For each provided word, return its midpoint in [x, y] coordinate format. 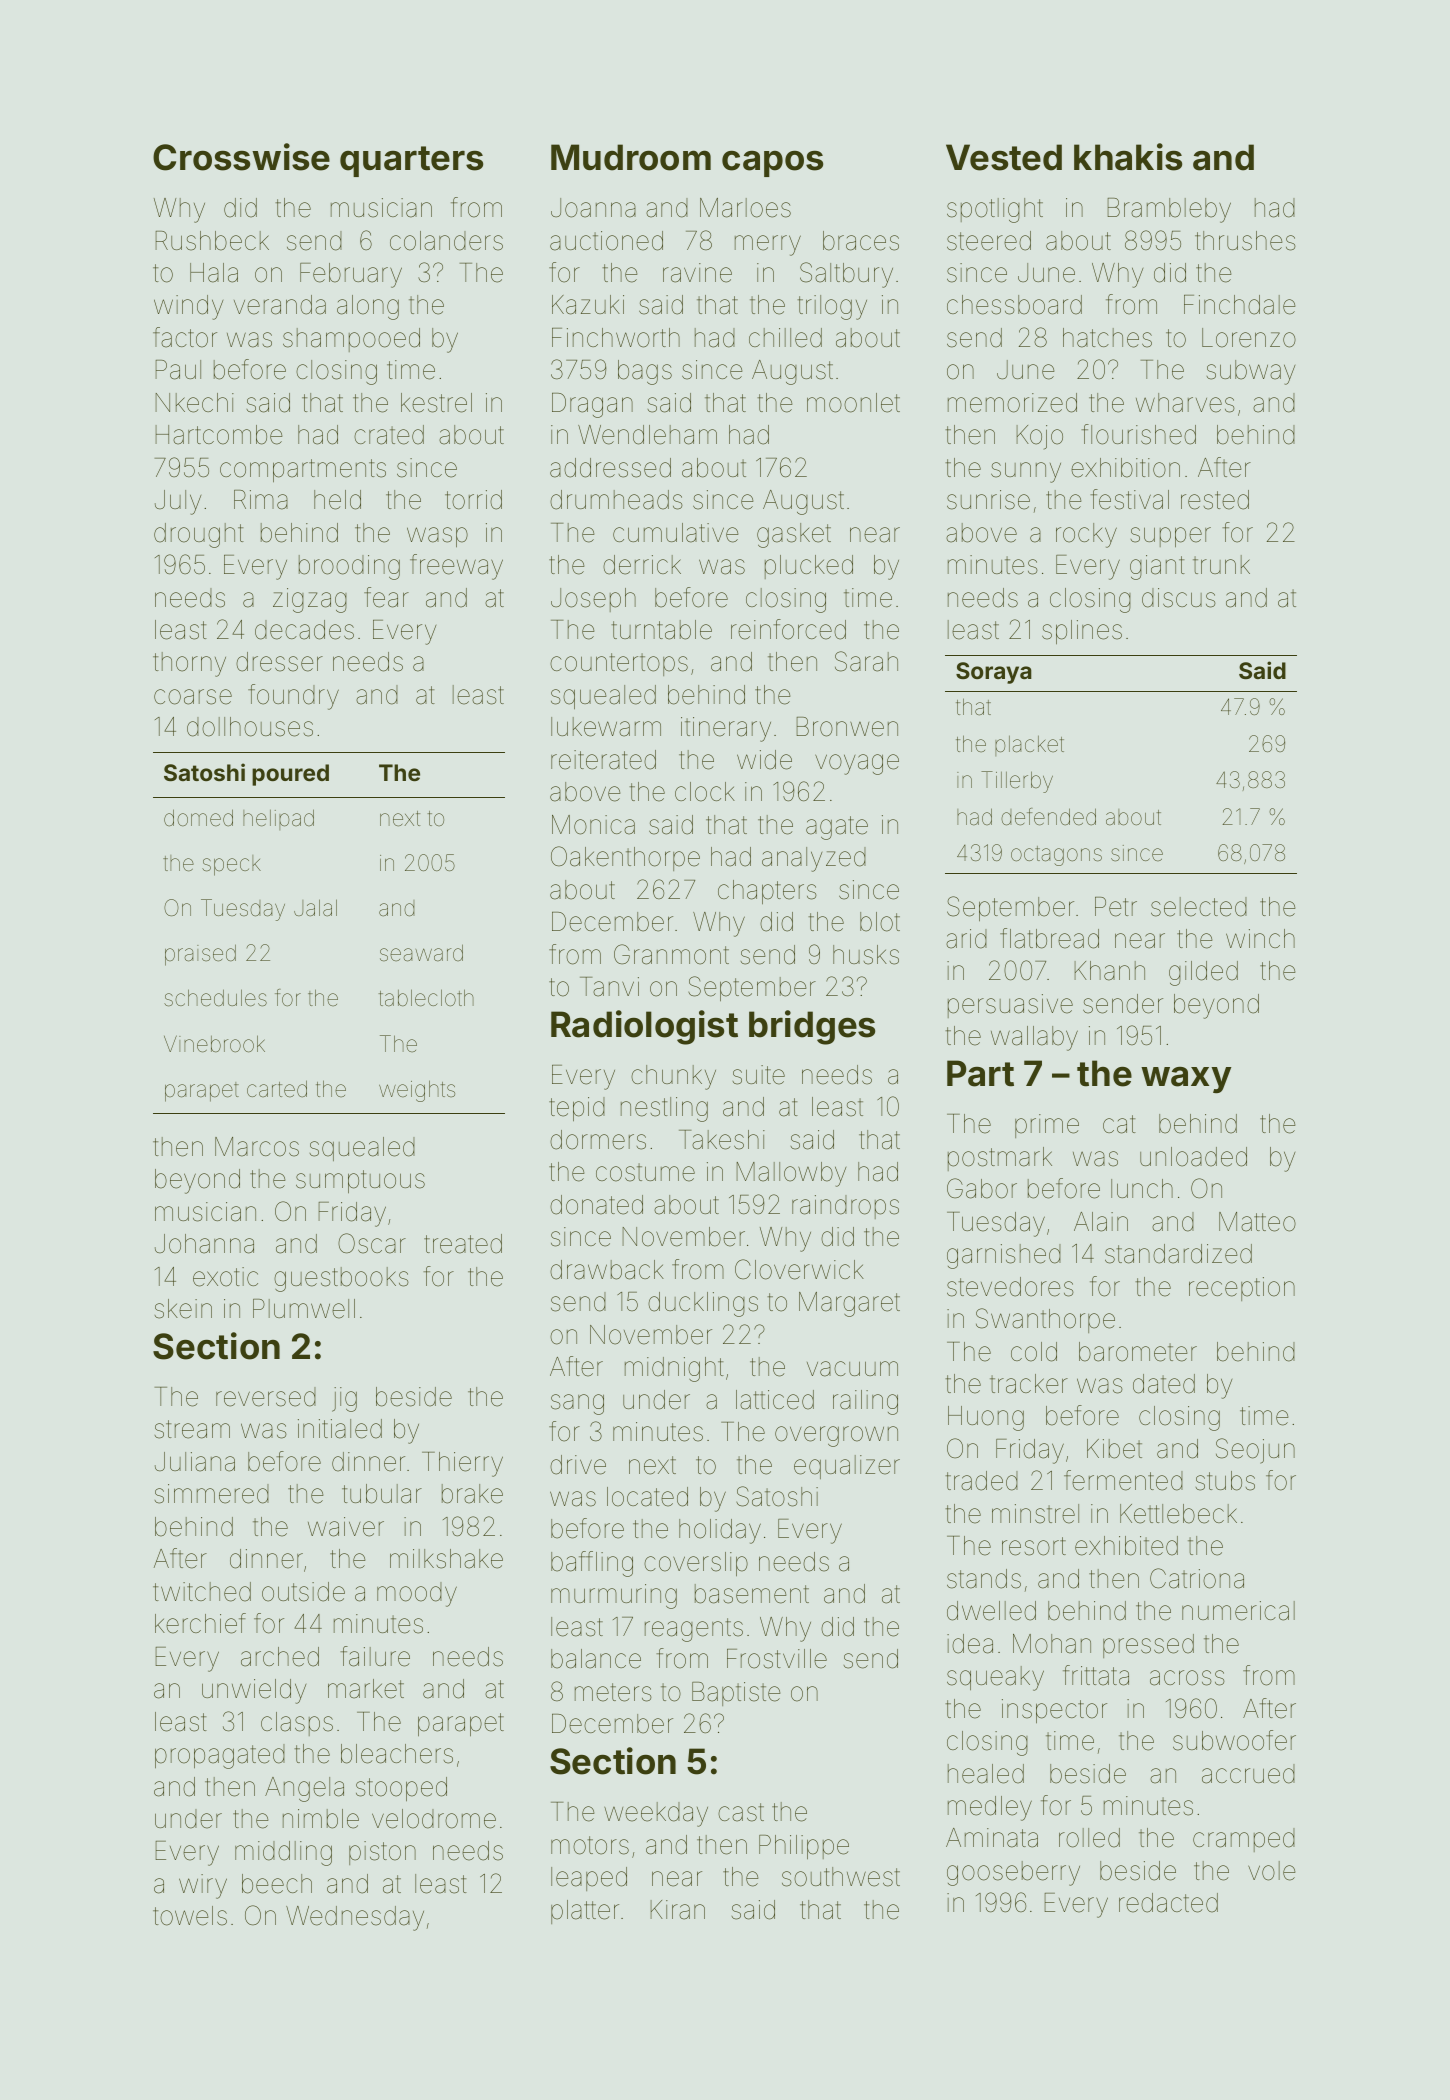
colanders [446, 241]
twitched [202, 1592]
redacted [1168, 1903]
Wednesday [355, 1918]
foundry [293, 697]
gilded [1203, 973]
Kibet [1114, 1449]
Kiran [677, 1910]
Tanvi [609, 987]
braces [861, 241]
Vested [1004, 157]
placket [1029, 746]
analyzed [814, 859]
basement [752, 1594]
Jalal [315, 908]
